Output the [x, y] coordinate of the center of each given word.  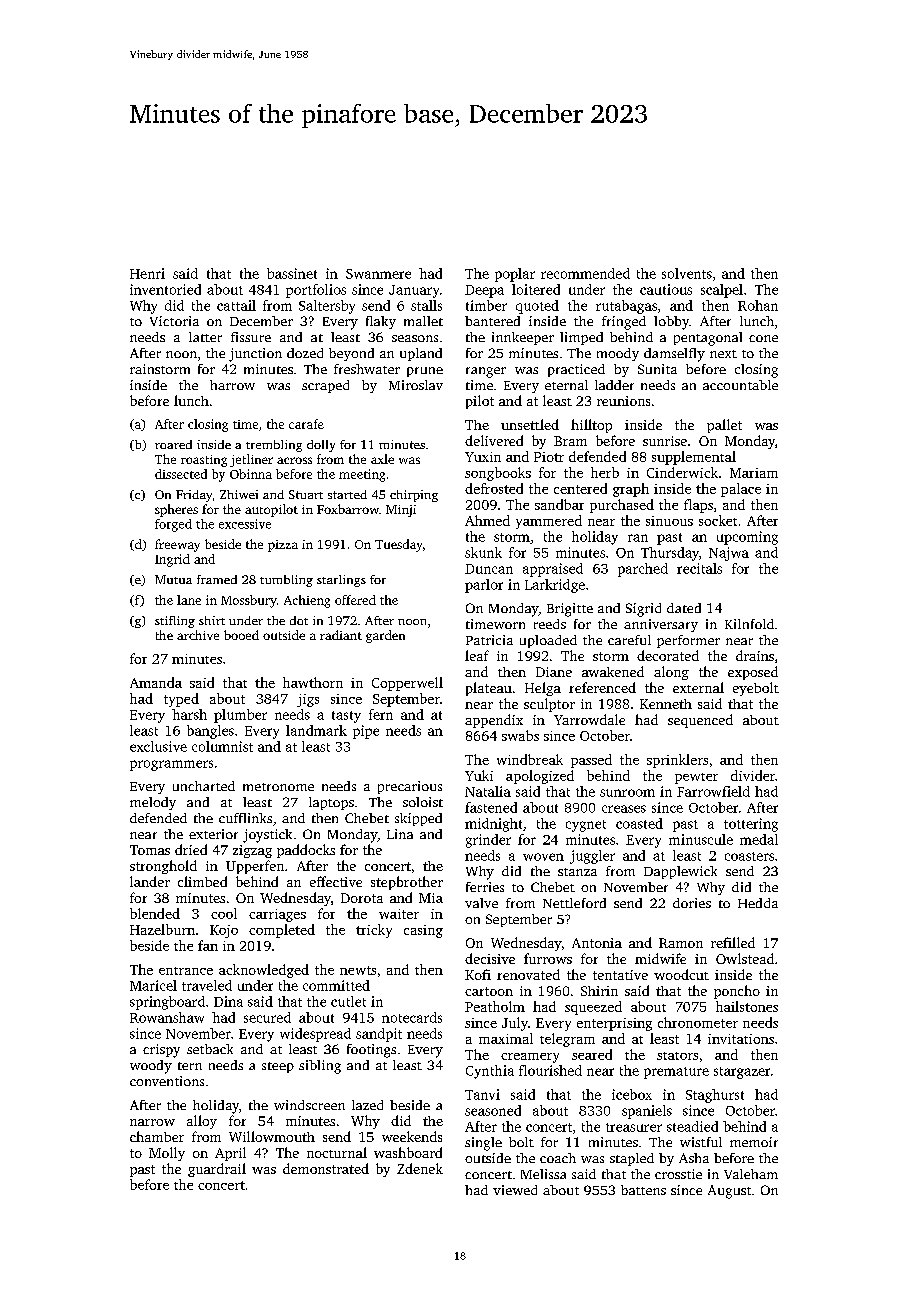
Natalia [488, 791]
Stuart [306, 494]
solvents [687, 273]
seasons [415, 338]
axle [382, 459]
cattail [236, 305]
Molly [167, 1154]
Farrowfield [713, 791]
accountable [740, 385]
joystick [267, 836]
